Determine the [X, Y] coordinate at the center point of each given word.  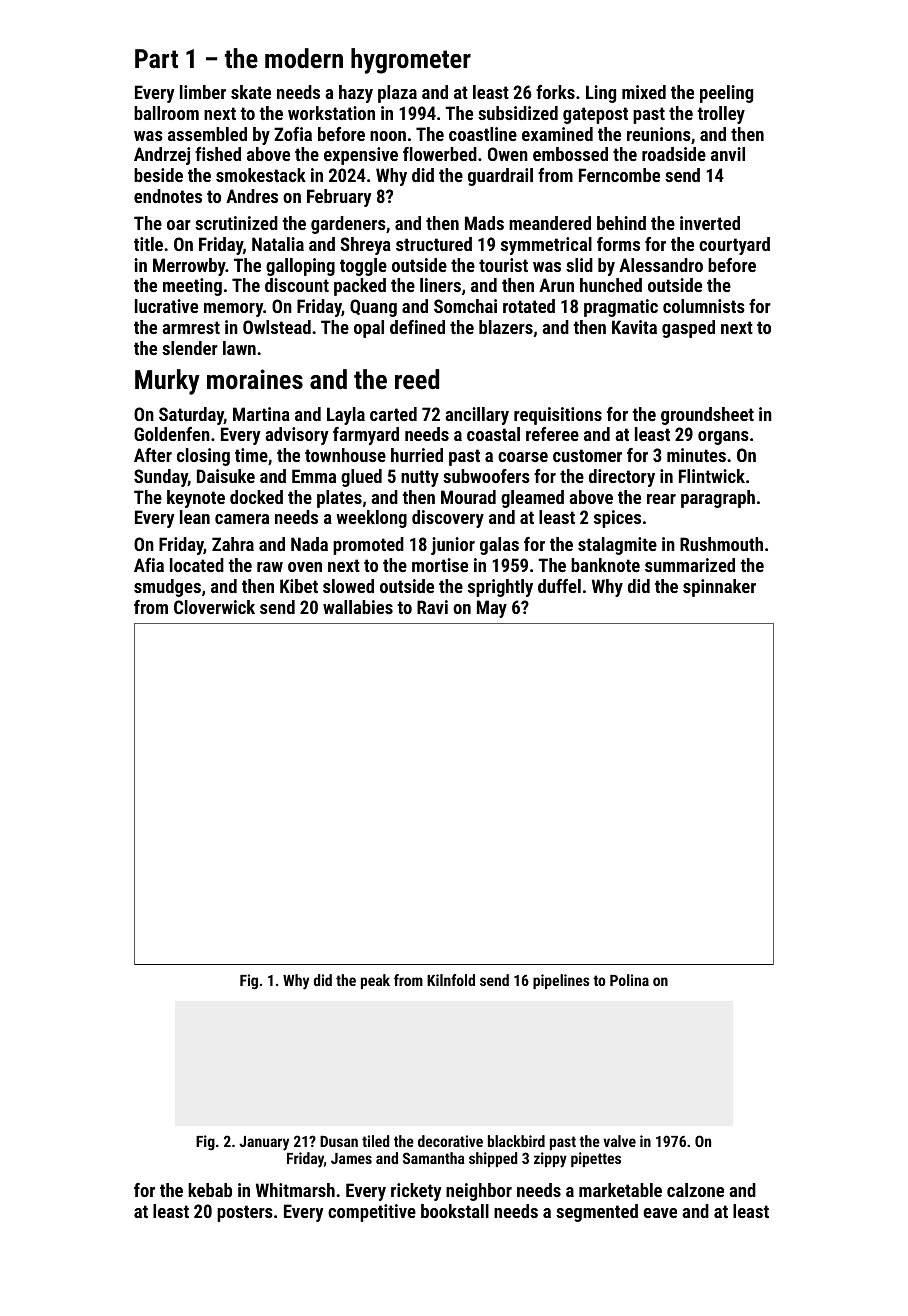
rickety [416, 1192]
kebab [210, 1190]
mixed [644, 92]
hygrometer [411, 61]
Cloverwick [214, 607]
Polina [629, 980]
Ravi [432, 607]
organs [723, 438]
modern [304, 58]
